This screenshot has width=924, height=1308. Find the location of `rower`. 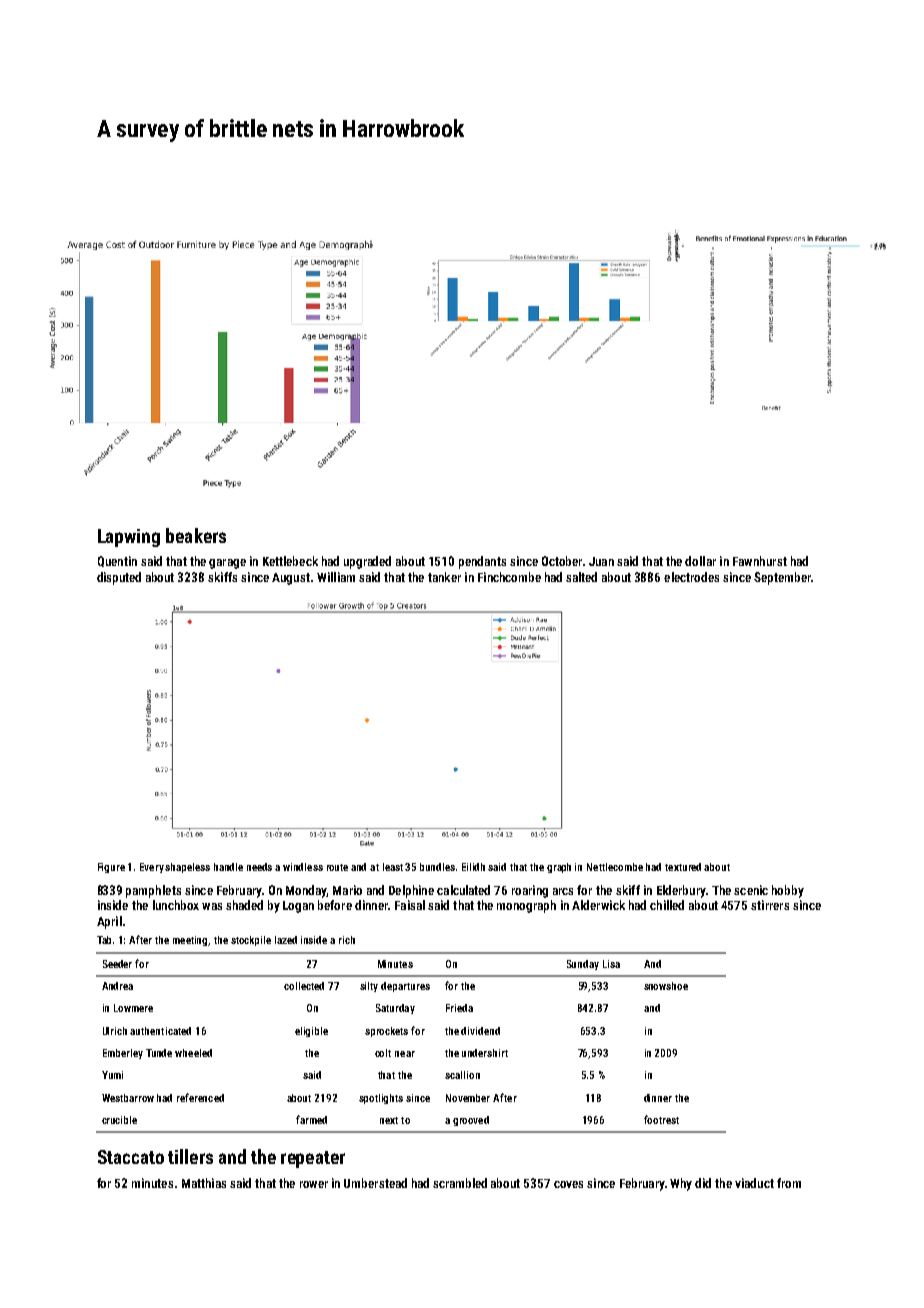

rower is located at coordinates (314, 1184).
